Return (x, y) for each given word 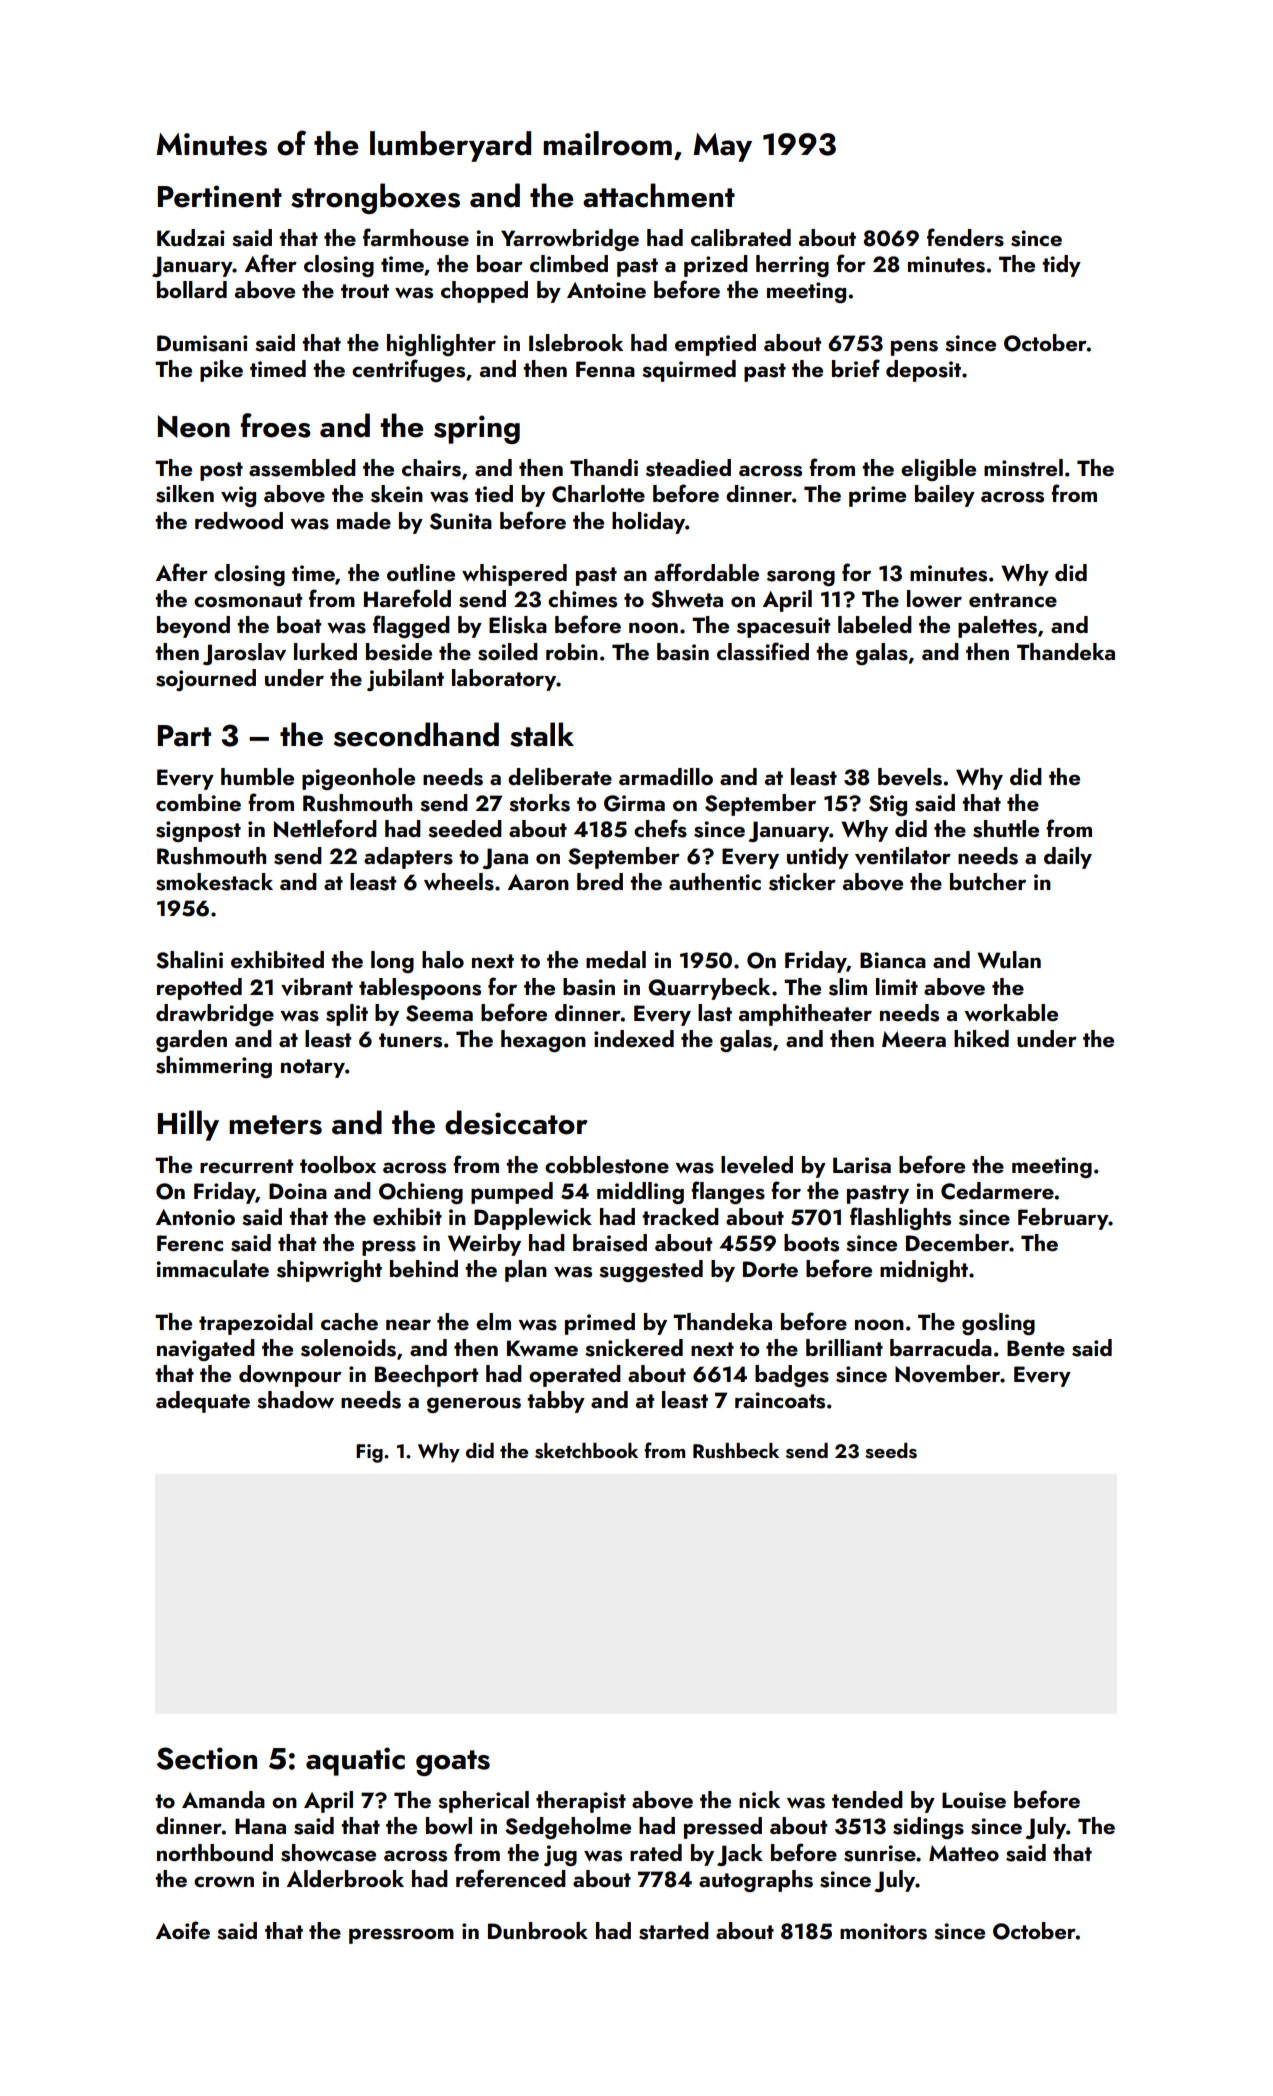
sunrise (880, 1853)
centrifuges (408, 370)
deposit (923, 371)
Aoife (183, 1930)
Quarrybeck (709, 989)
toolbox (338, 1164)
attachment (659, 195)
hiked (981, 1038)
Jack (740, 1855)
